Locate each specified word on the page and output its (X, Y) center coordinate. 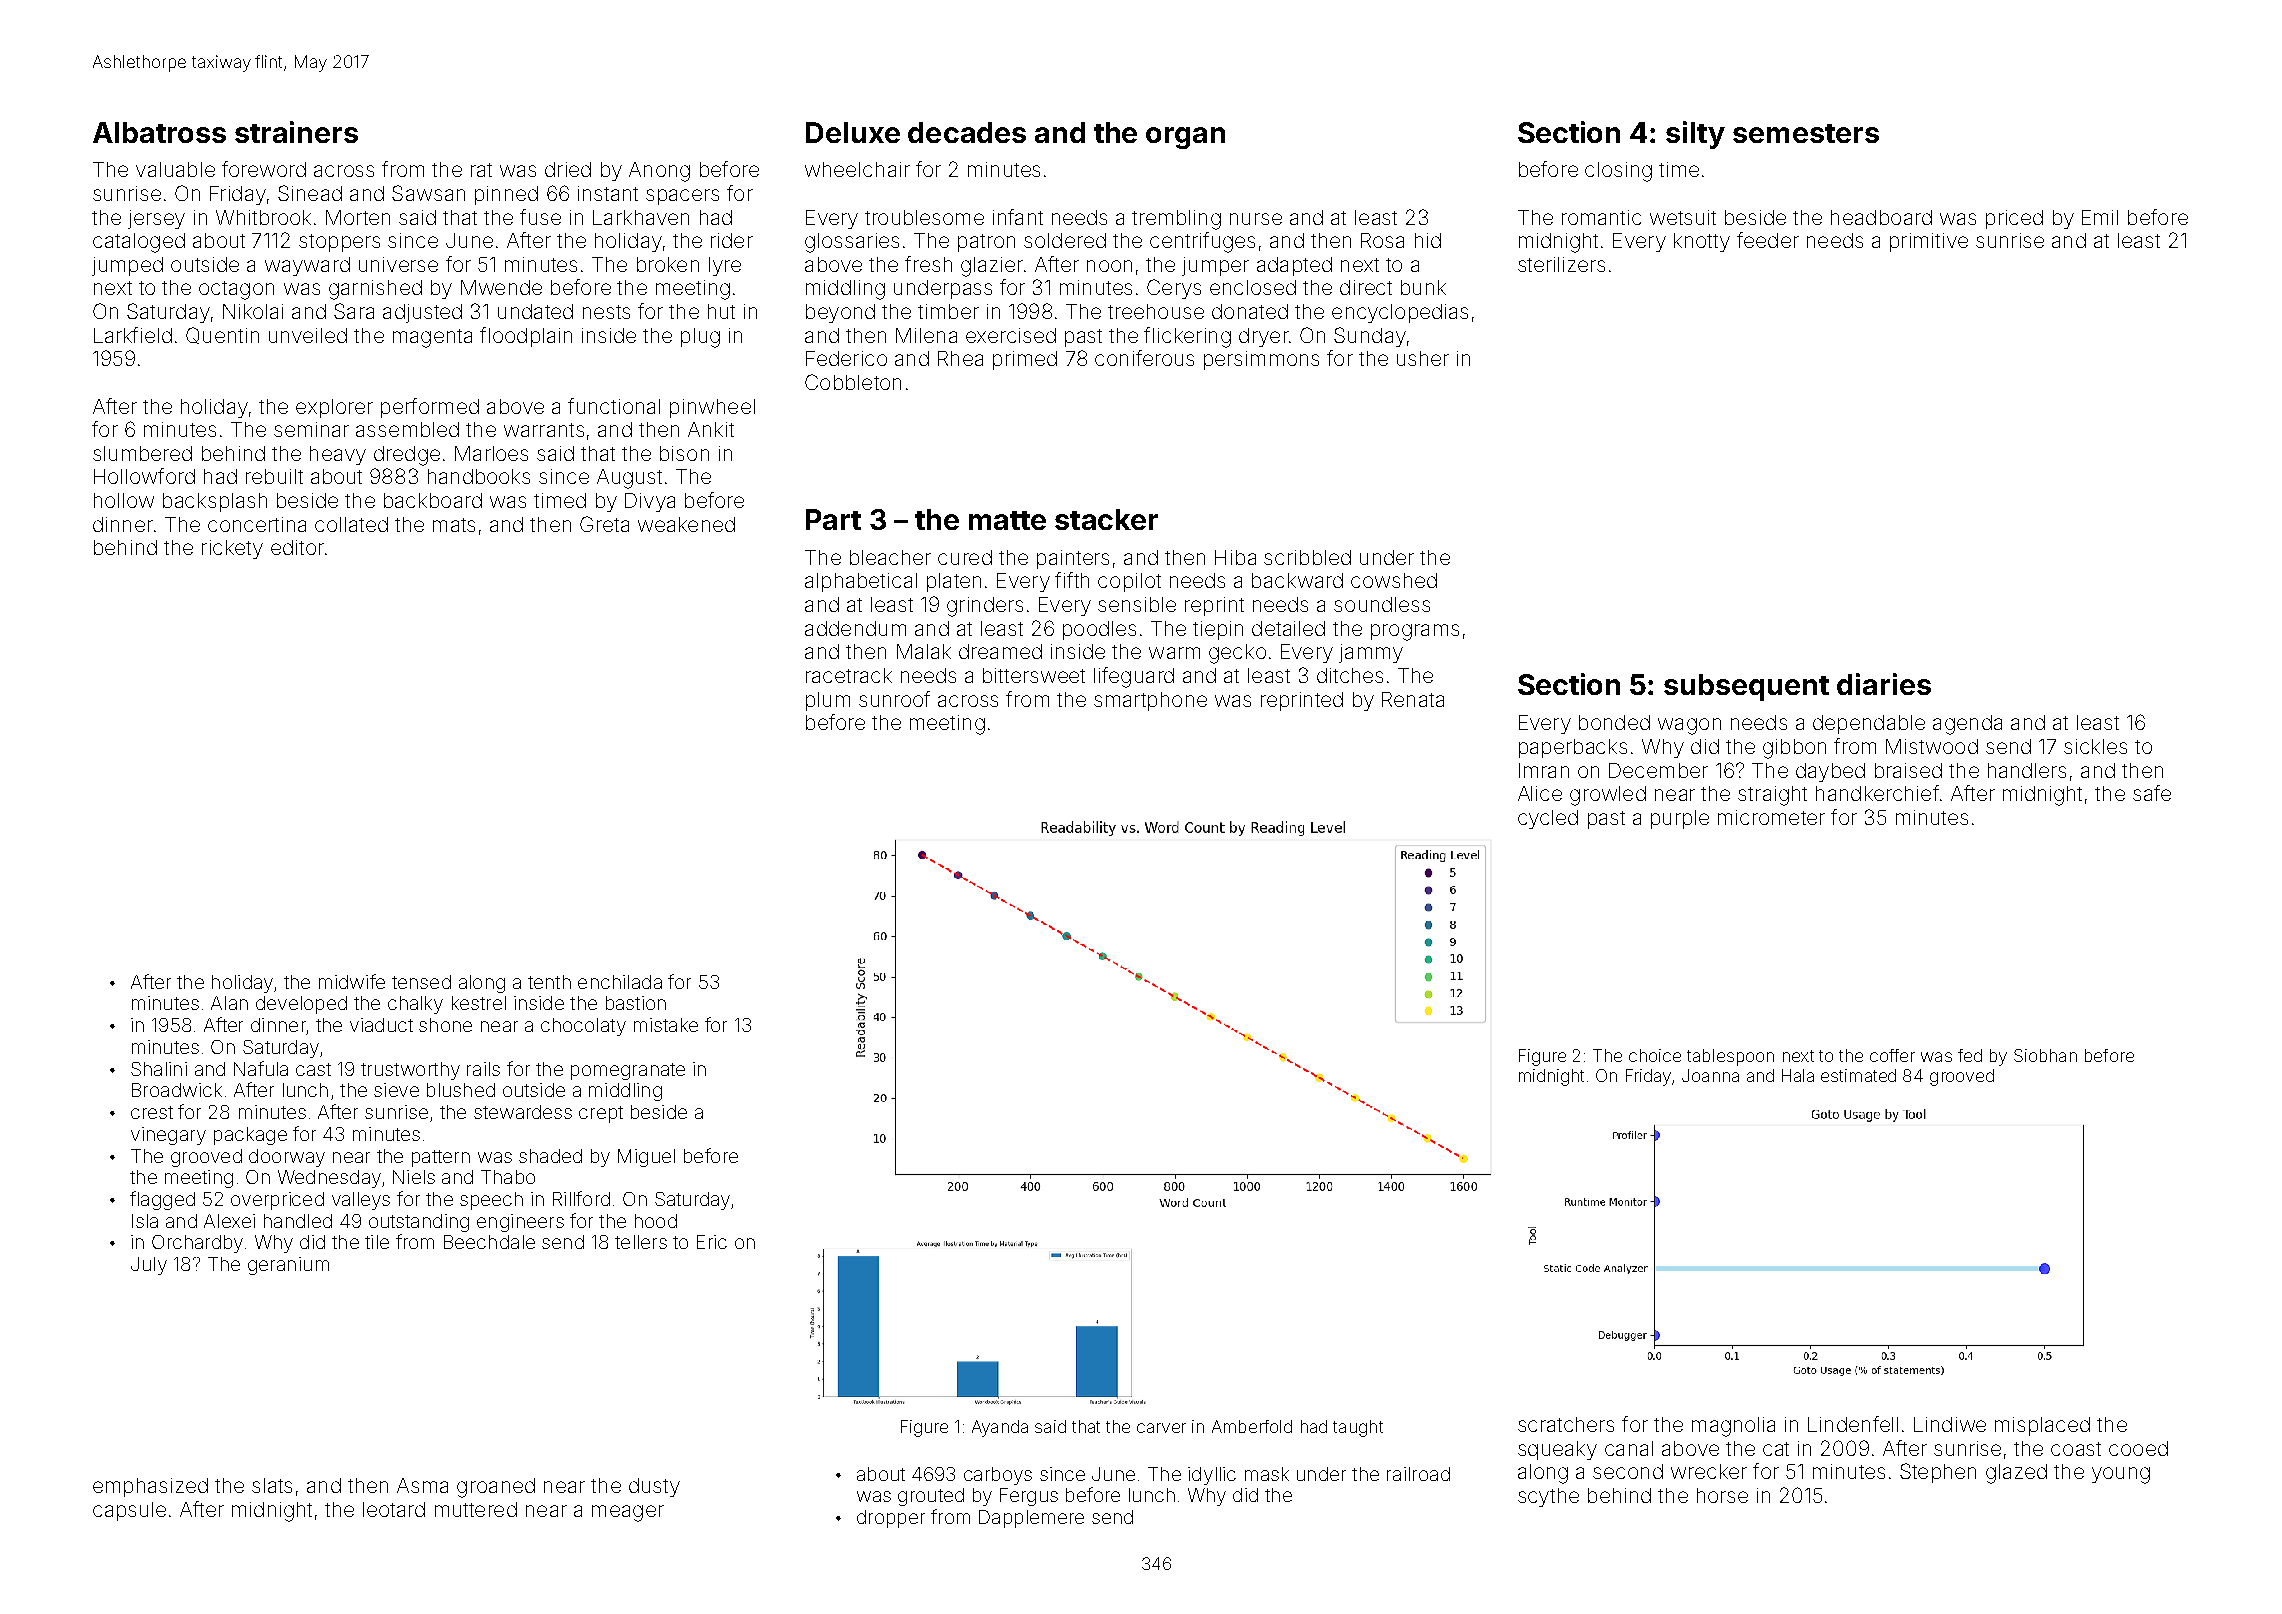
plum (828, 701)
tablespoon (1730, 1057)
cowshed (1394, 580)
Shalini (159, 1069)
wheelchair (857, 169)
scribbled (1307, 557)
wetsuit (1683, 217)
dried (568, 169)
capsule (129, 1511)
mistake (666, 1025)
